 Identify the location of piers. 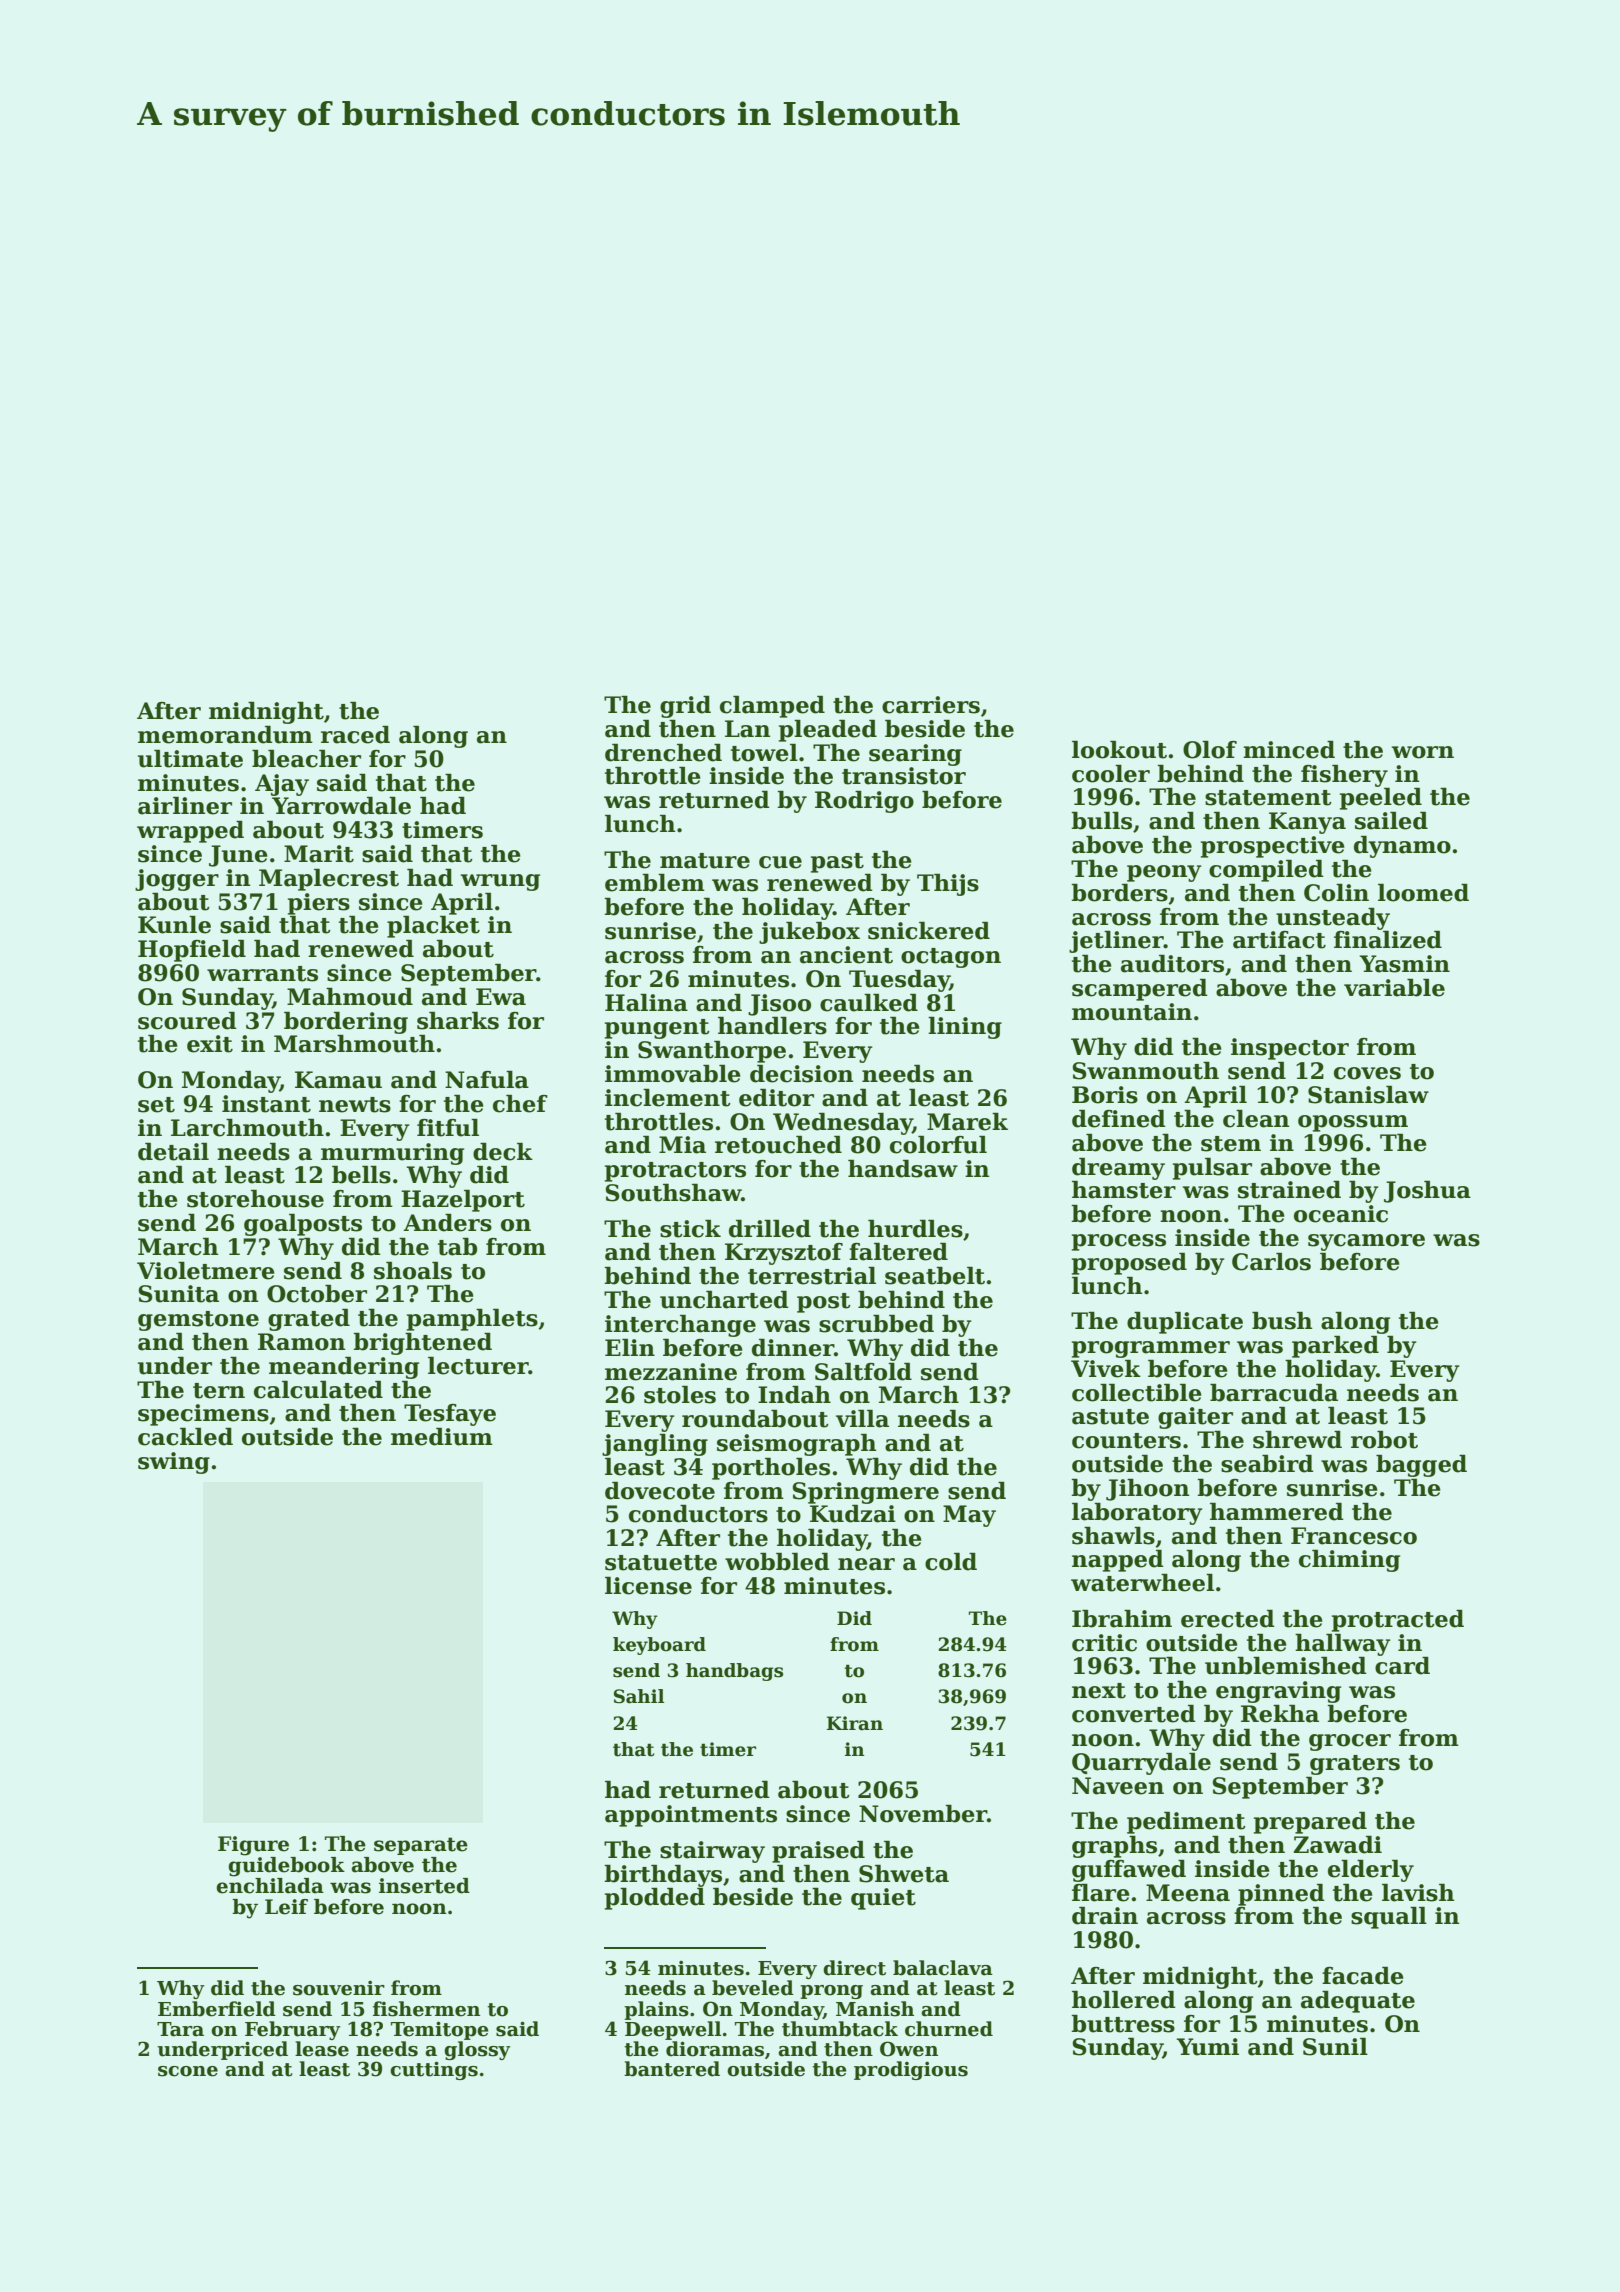
(319, 904).
